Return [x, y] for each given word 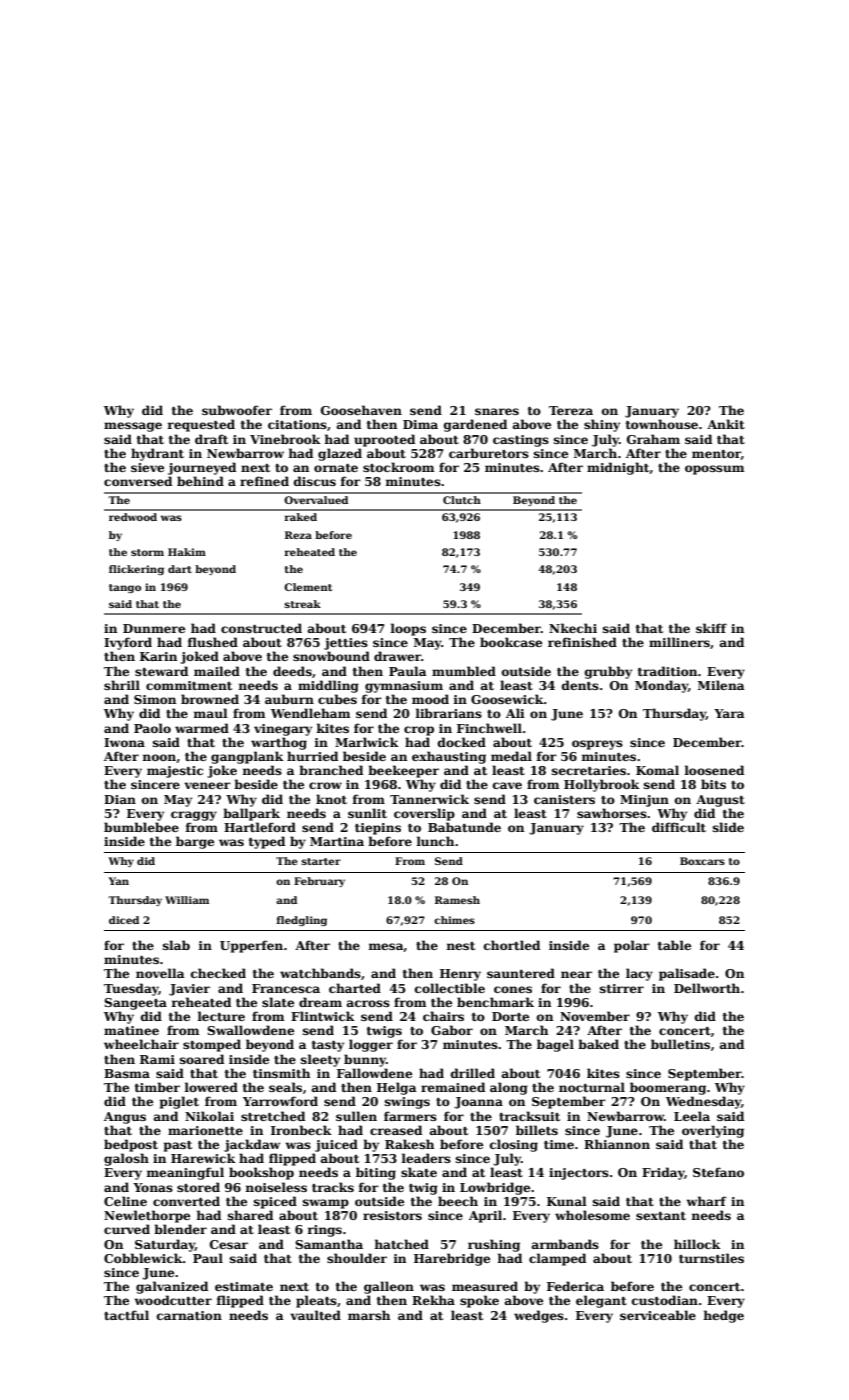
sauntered [521, 973]
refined [264, 481]
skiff [711, 628]
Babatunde [464, 827]
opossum [714, 470]
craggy [194, 816]
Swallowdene [250, 1030]
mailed [217, 671]
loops [408, 629]
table [674, 945]
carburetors [489, 453]
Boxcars [702, 861]
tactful [126, 1315]
